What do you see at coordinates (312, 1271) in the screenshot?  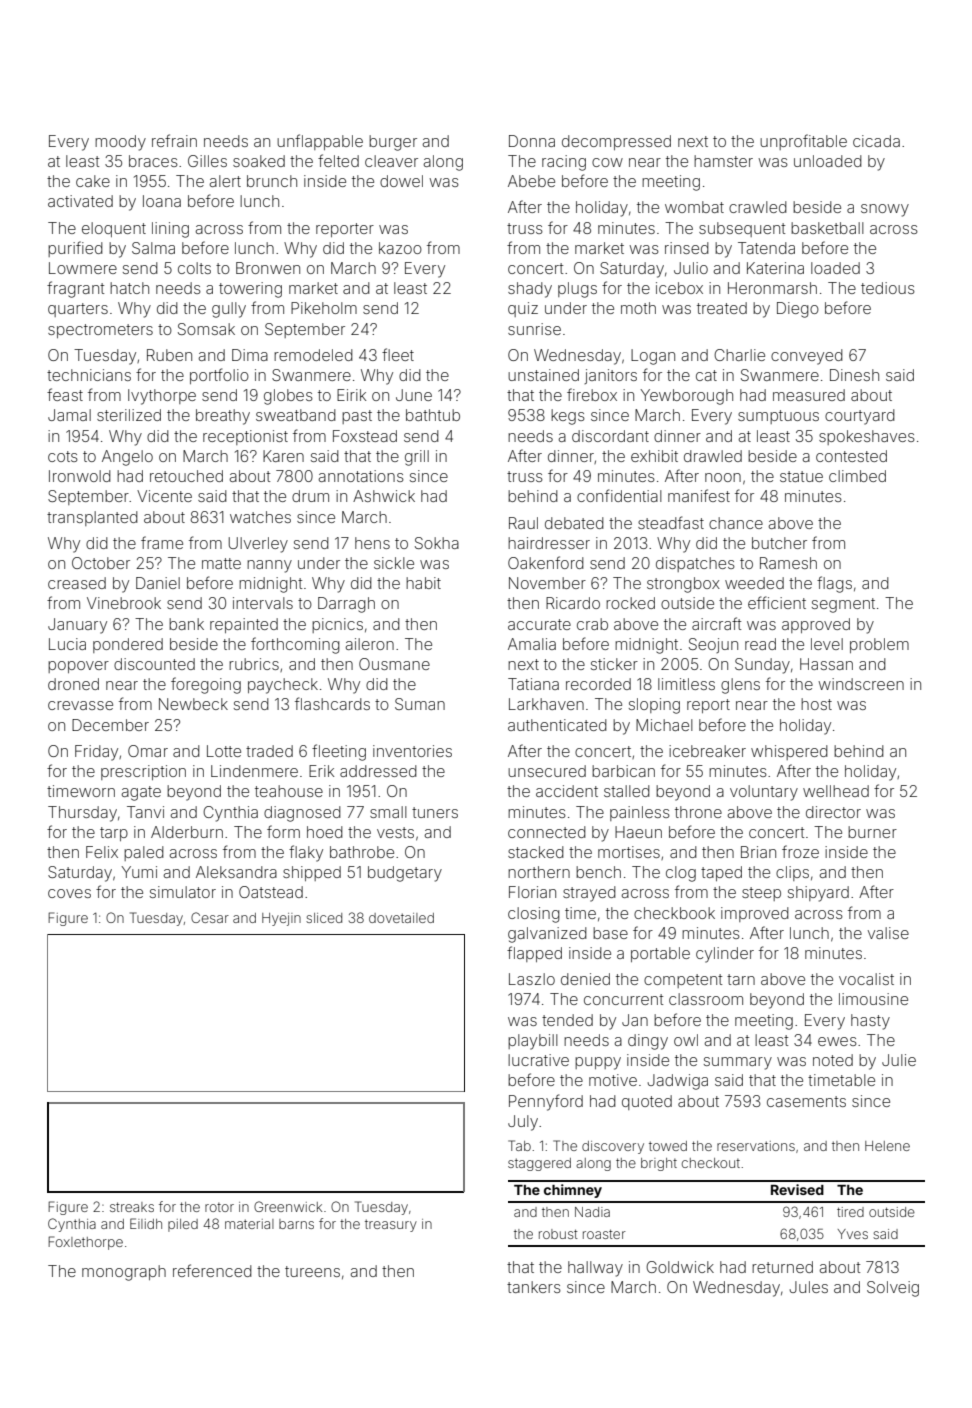 I see `tureens` at bounding box center [312, 1271].
